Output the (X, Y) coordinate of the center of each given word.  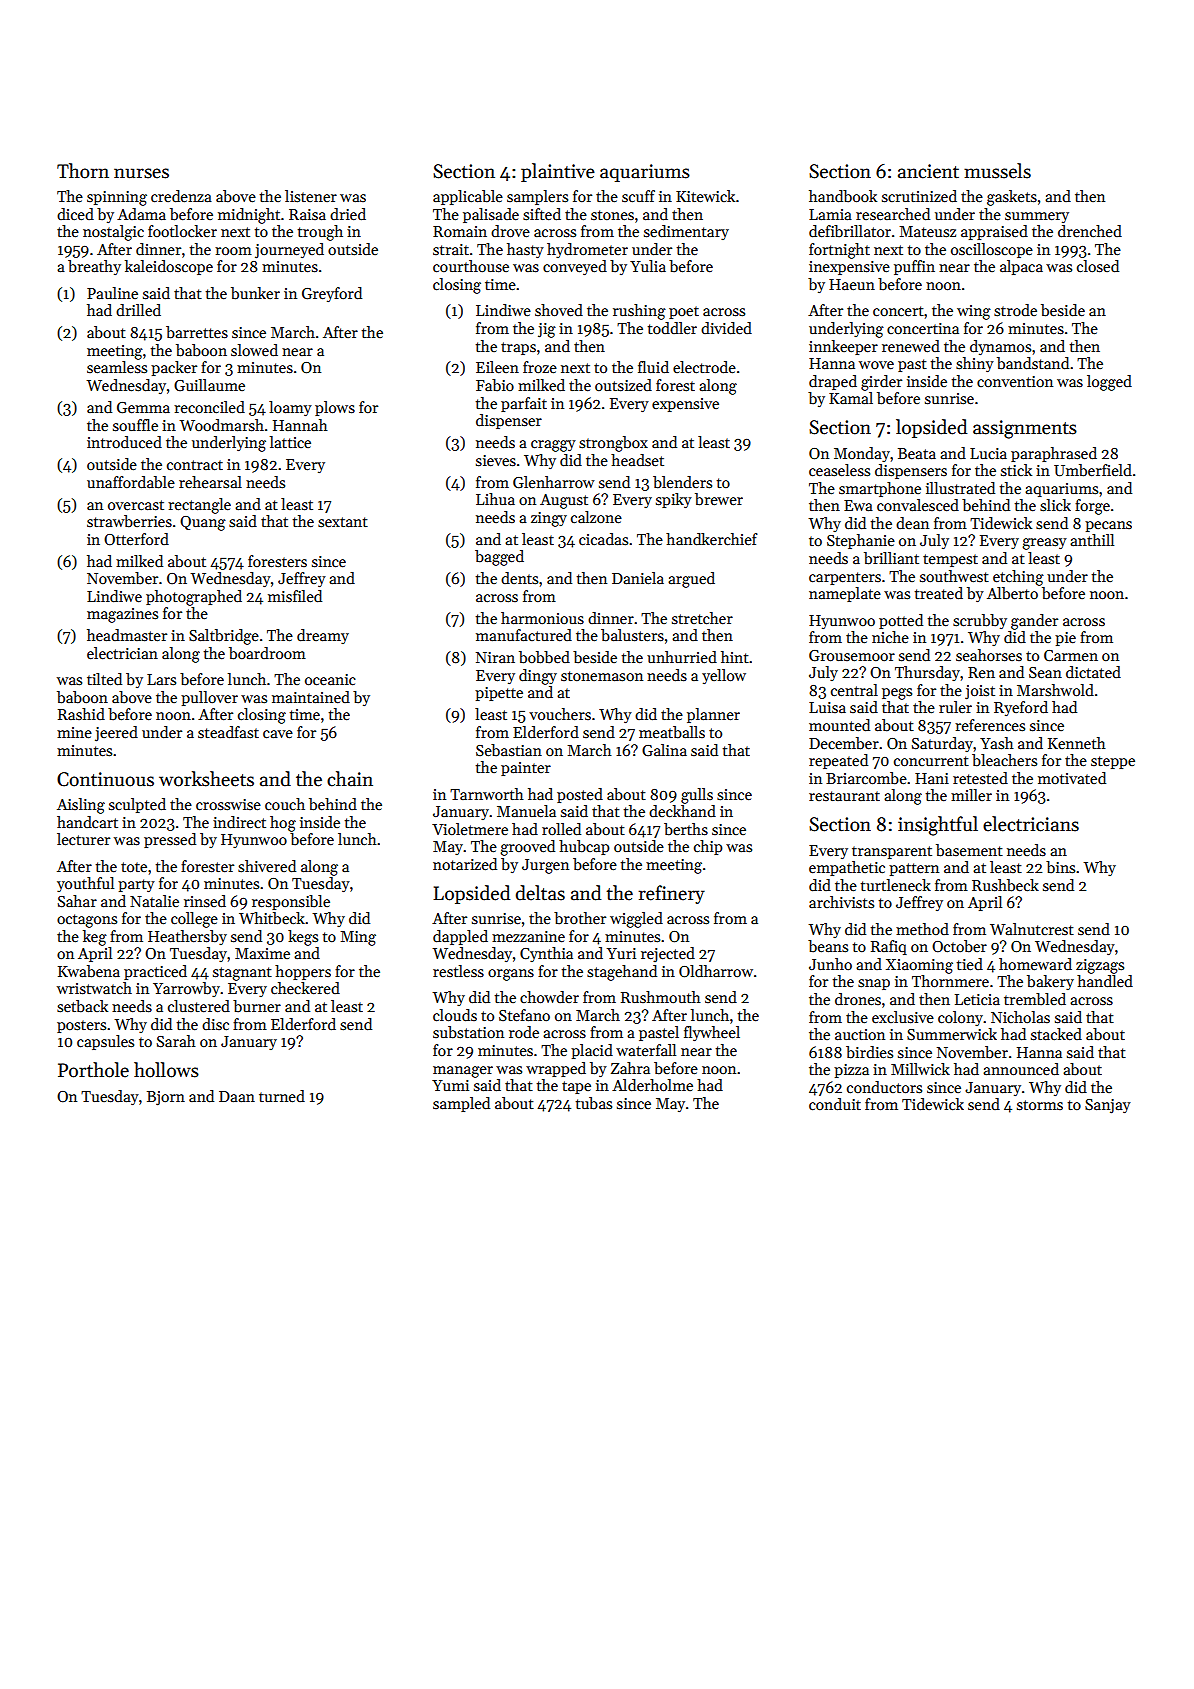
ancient (928, 171)
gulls (697, 796)
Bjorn (166, 1098)
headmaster (127, 635)
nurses (141, 173)
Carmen (1071, 656)
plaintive (558, 172)
